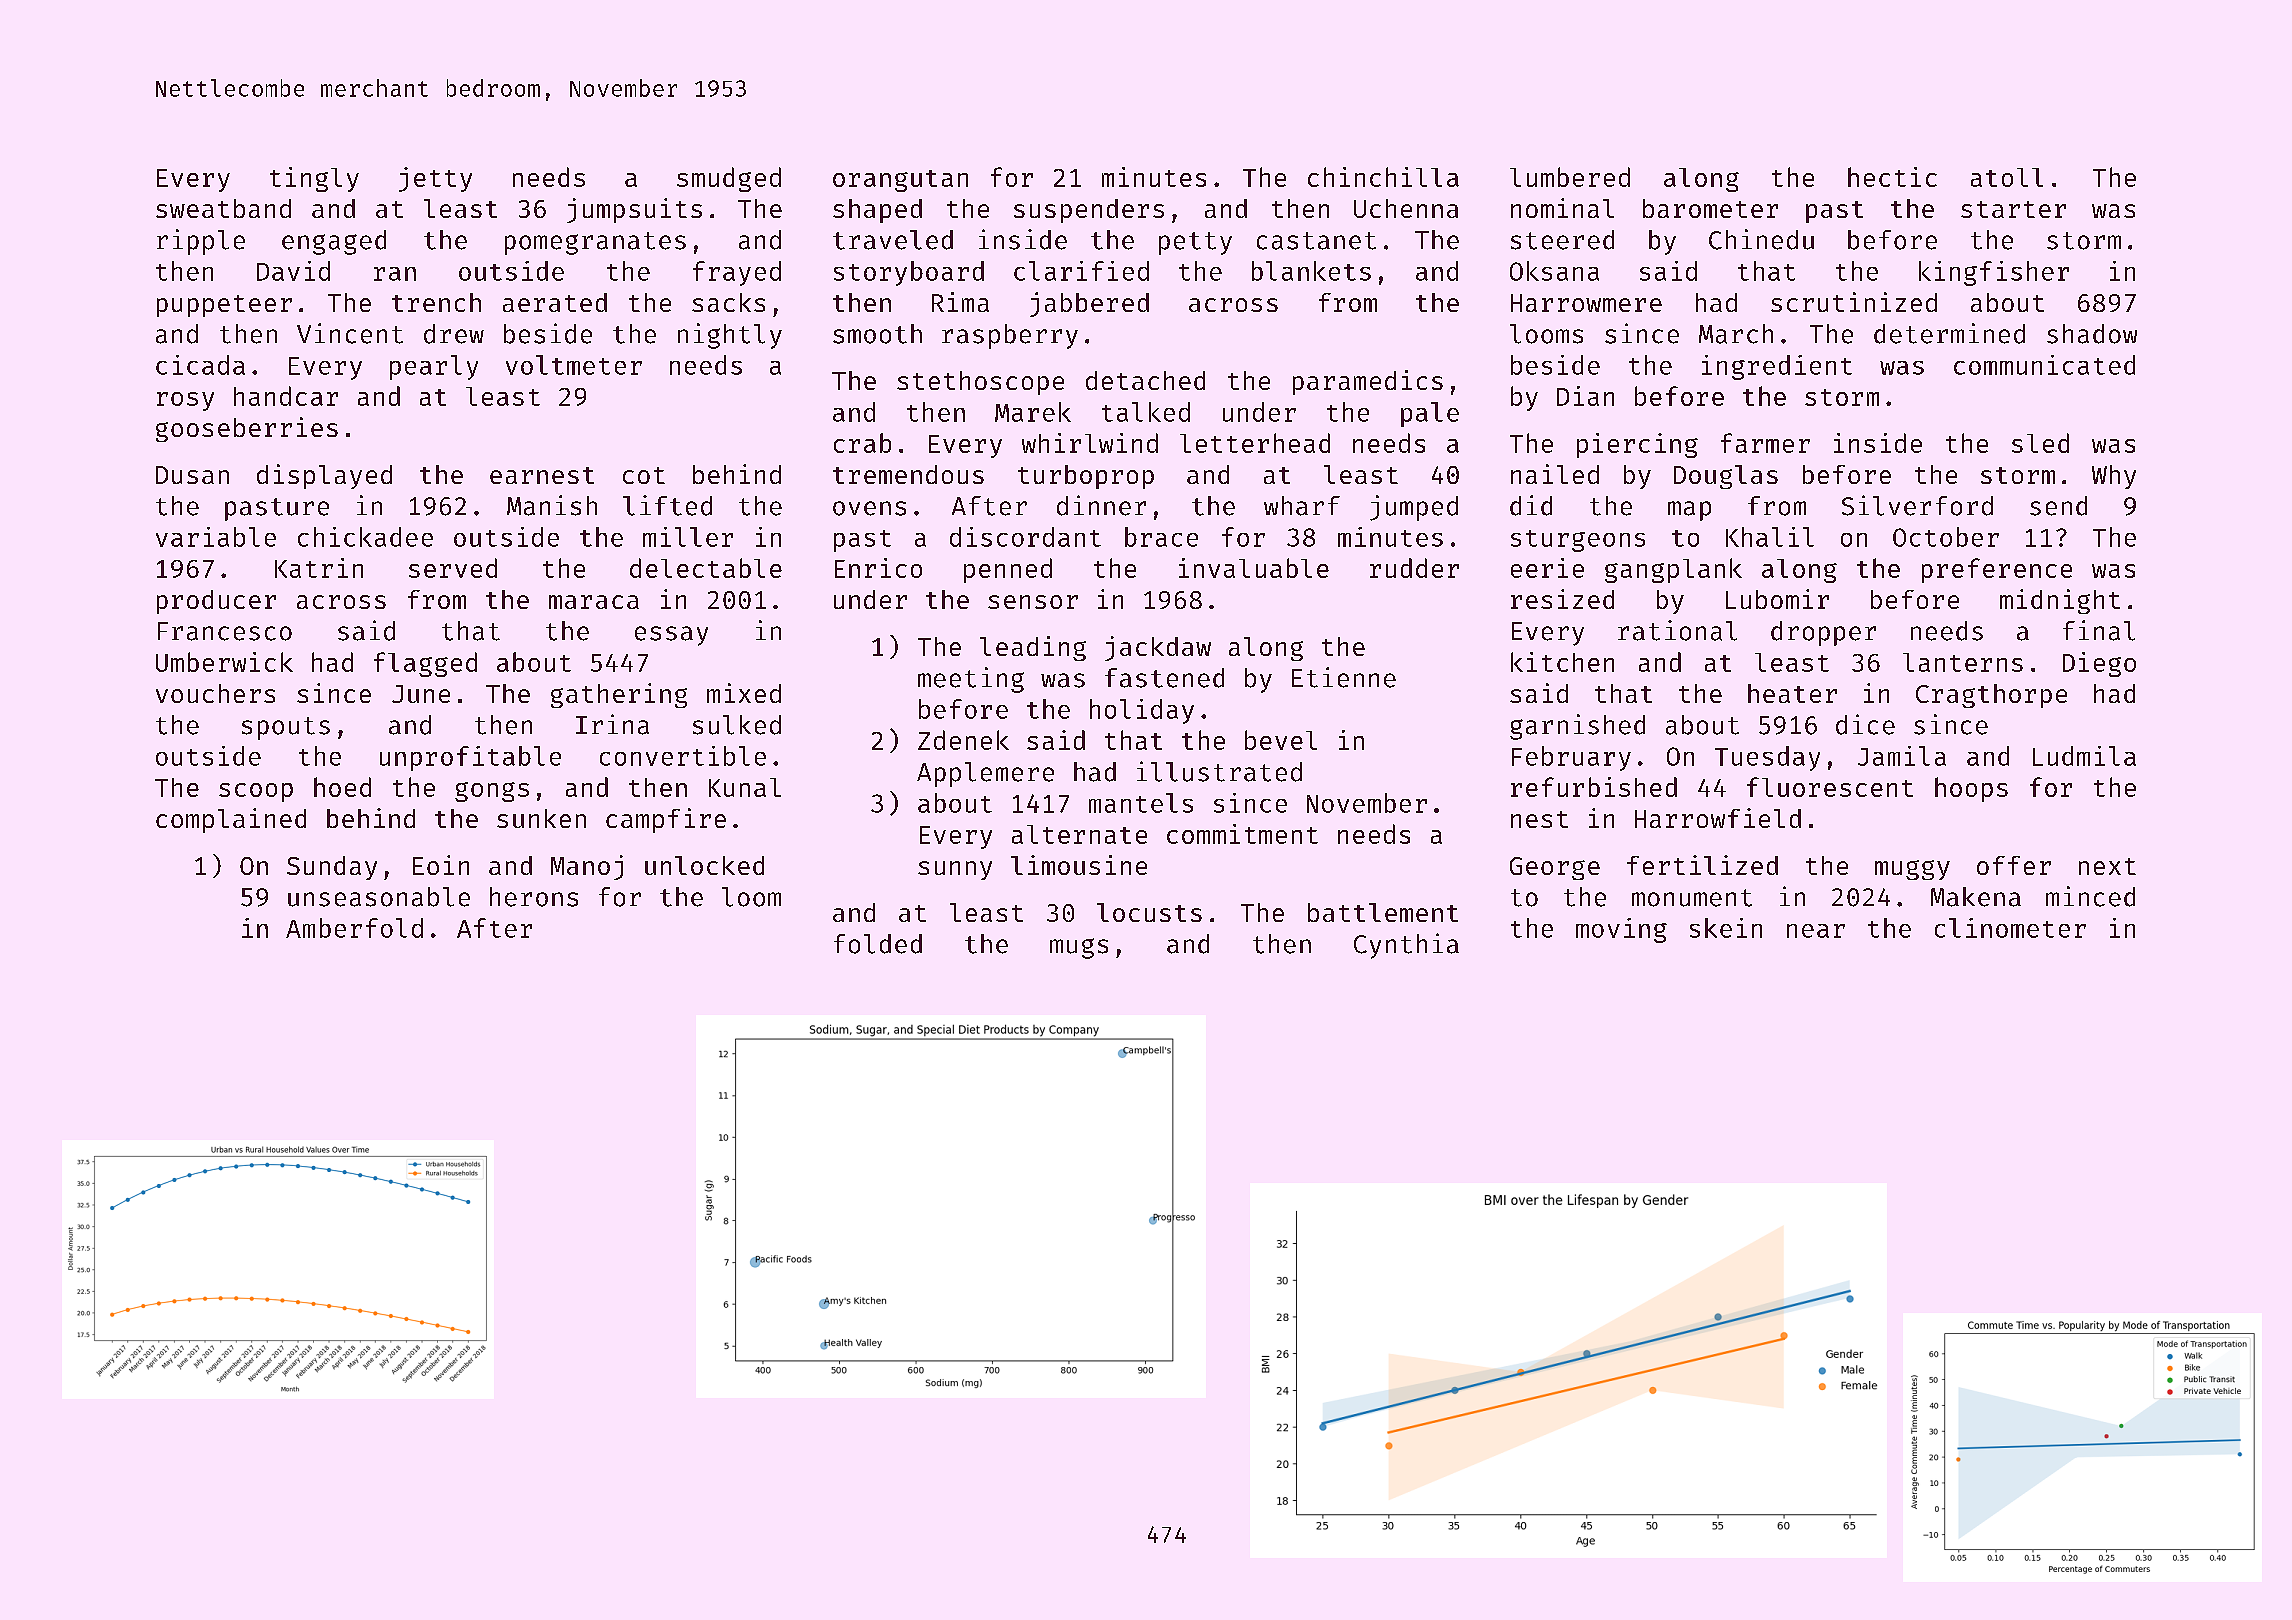  I want to click on aerated, so click(555, 302).
